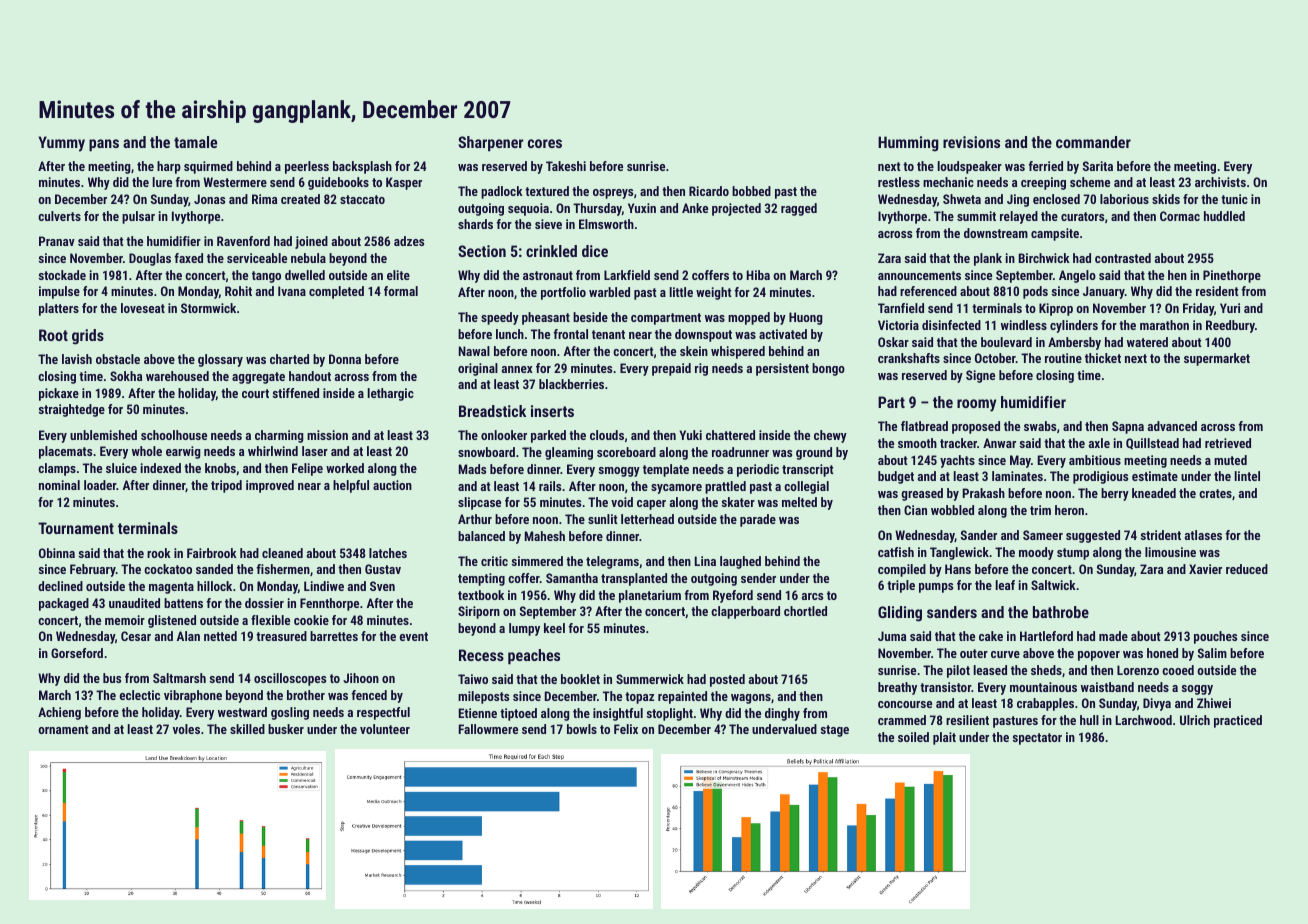  What do you see at coordinates (1232, 276) in the document?
I see `Pinethorpe` at bounding box center [1232, 276].
